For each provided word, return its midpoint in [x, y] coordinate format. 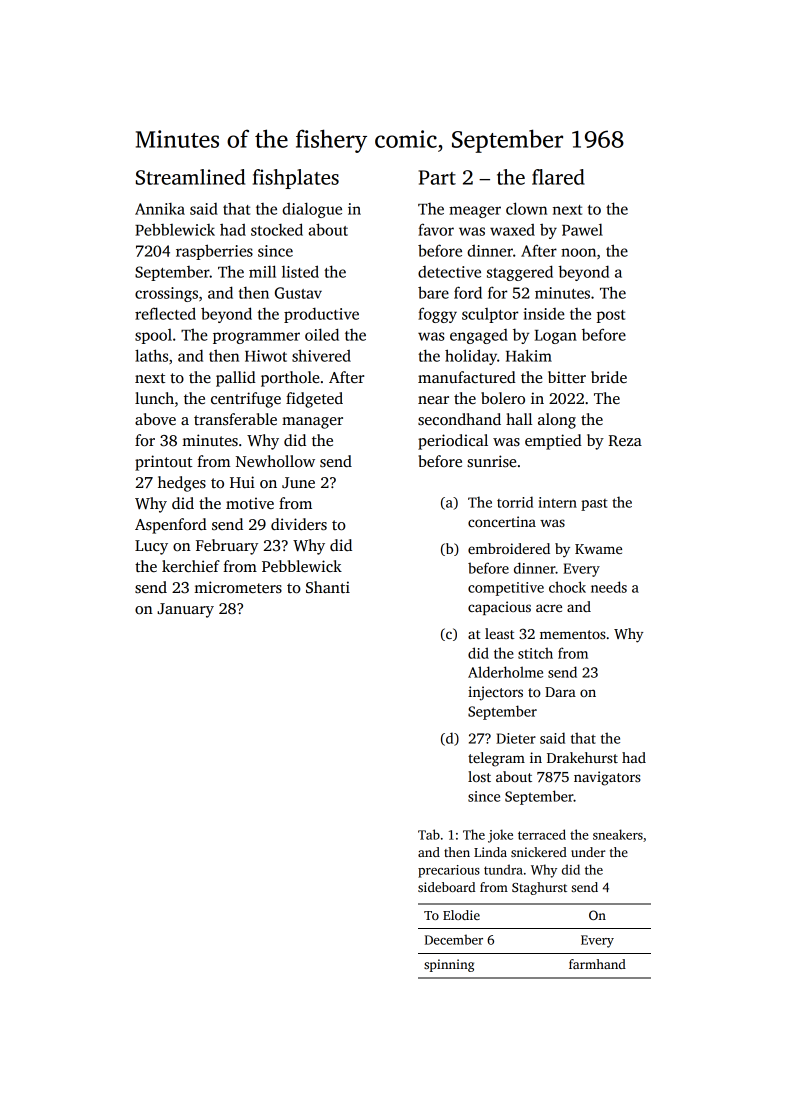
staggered [520, 273]
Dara [560, 692]
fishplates [296, 179]
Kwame [598, 549]
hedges [182, 484]
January [185, 610]
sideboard [446, 887]
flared [558, 177]
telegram [496, 759]
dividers [299, 524]
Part [437, 177]
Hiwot [266, 356]
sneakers [618, 834]
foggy [437, 315]
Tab [429, 834]
